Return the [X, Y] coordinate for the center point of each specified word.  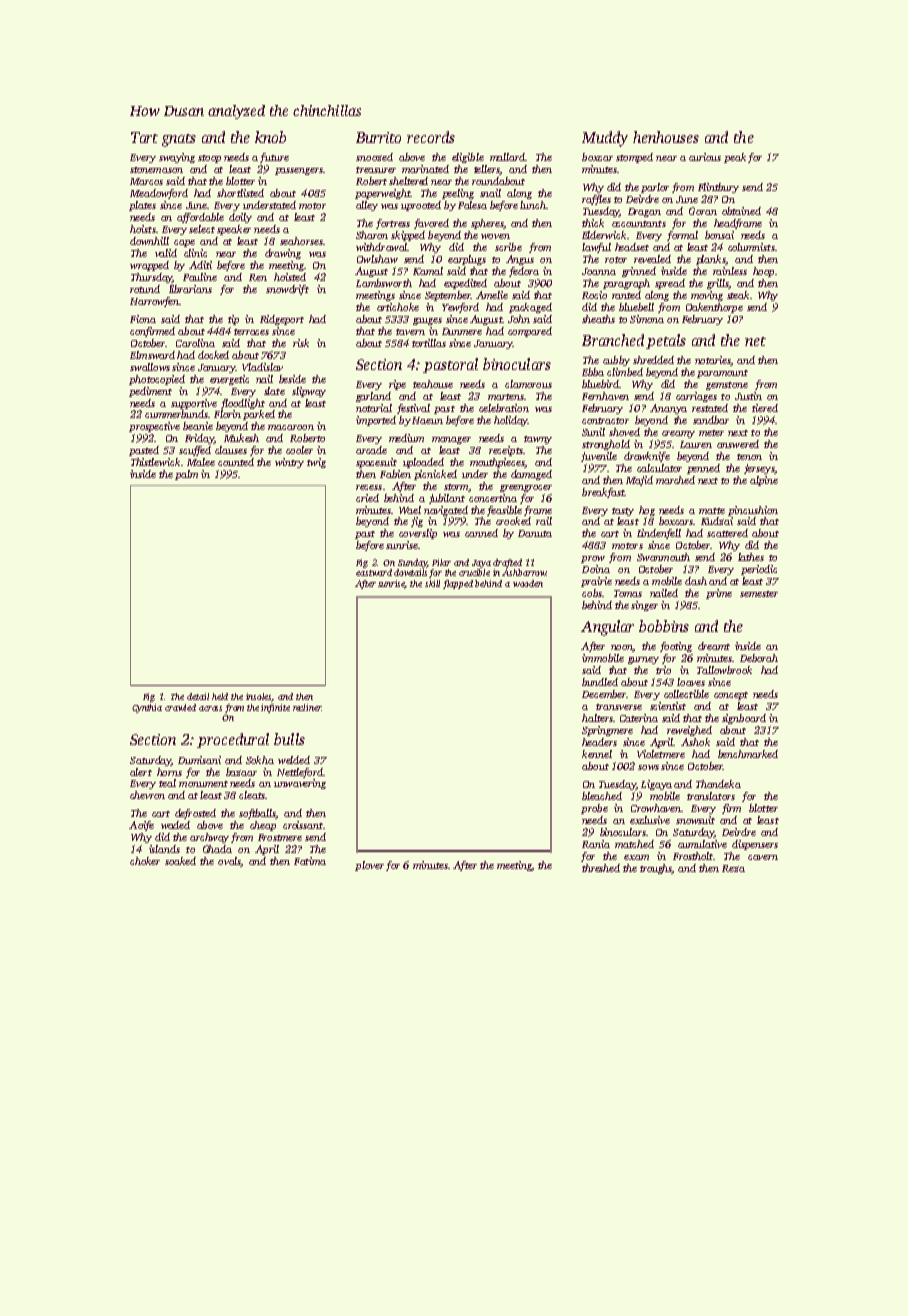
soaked [180, 861]
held [220, 696]
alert [141, 772]
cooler [299, 450]
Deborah [759, 658]
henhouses [666, 137]
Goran [703, 211]
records [431, 137]
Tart [144, 137]
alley [367, 206]
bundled [600, 682]
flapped [458, 584]
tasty [623, 512]
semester [759, 594]
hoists [143, 229]
